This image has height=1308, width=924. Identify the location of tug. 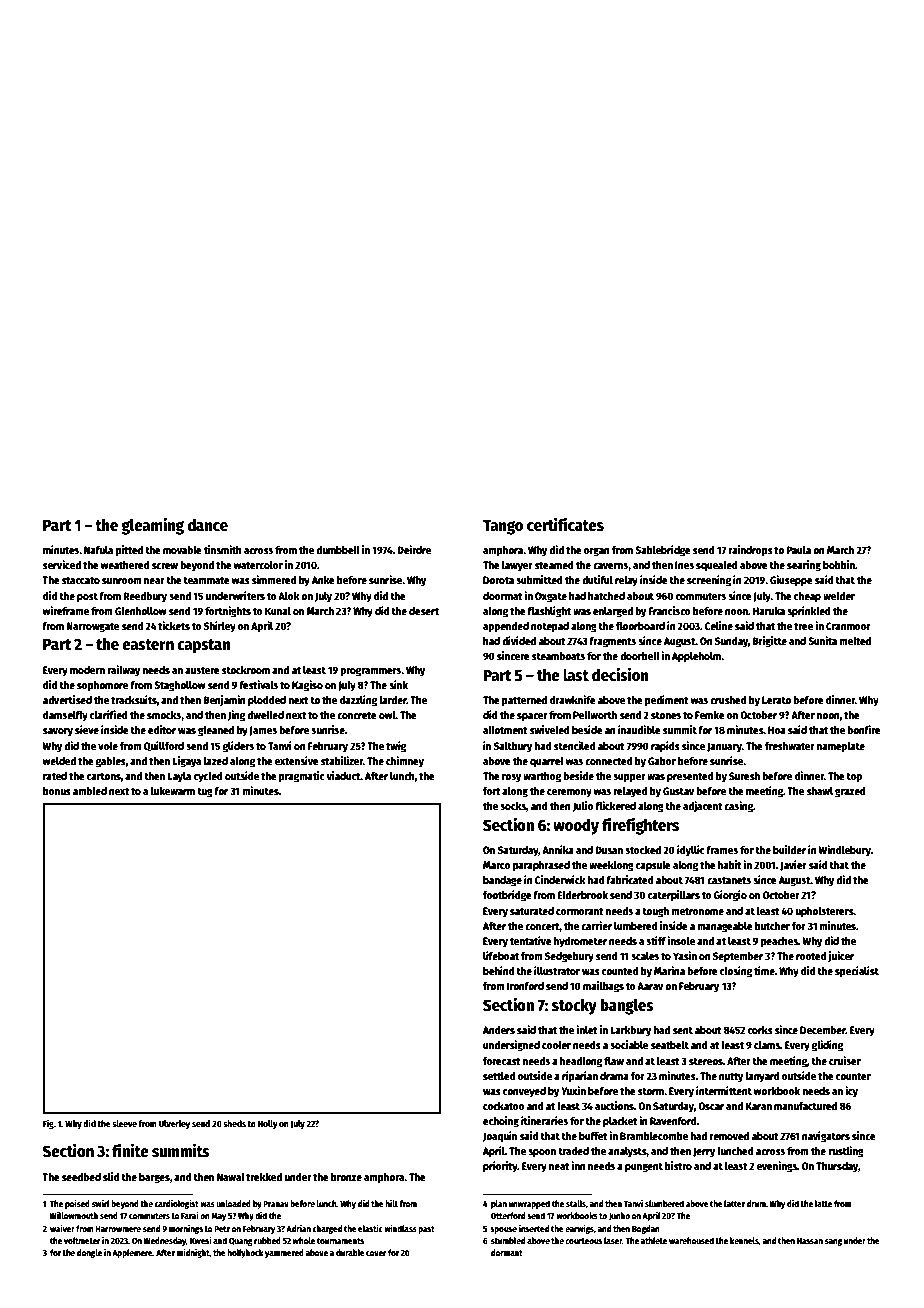
(205, 793).
